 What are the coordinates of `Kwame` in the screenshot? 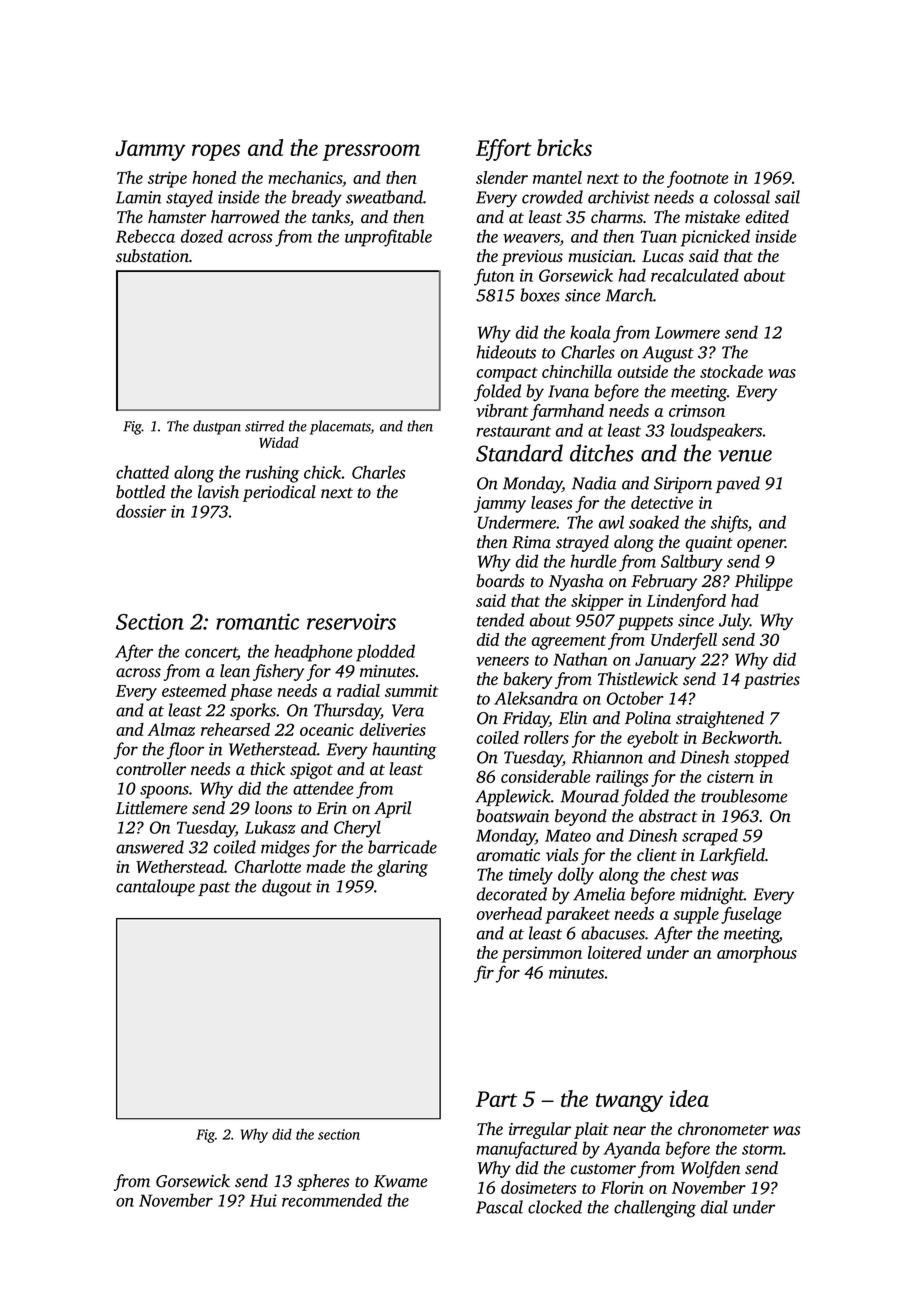 It's located at (400, 1181).
